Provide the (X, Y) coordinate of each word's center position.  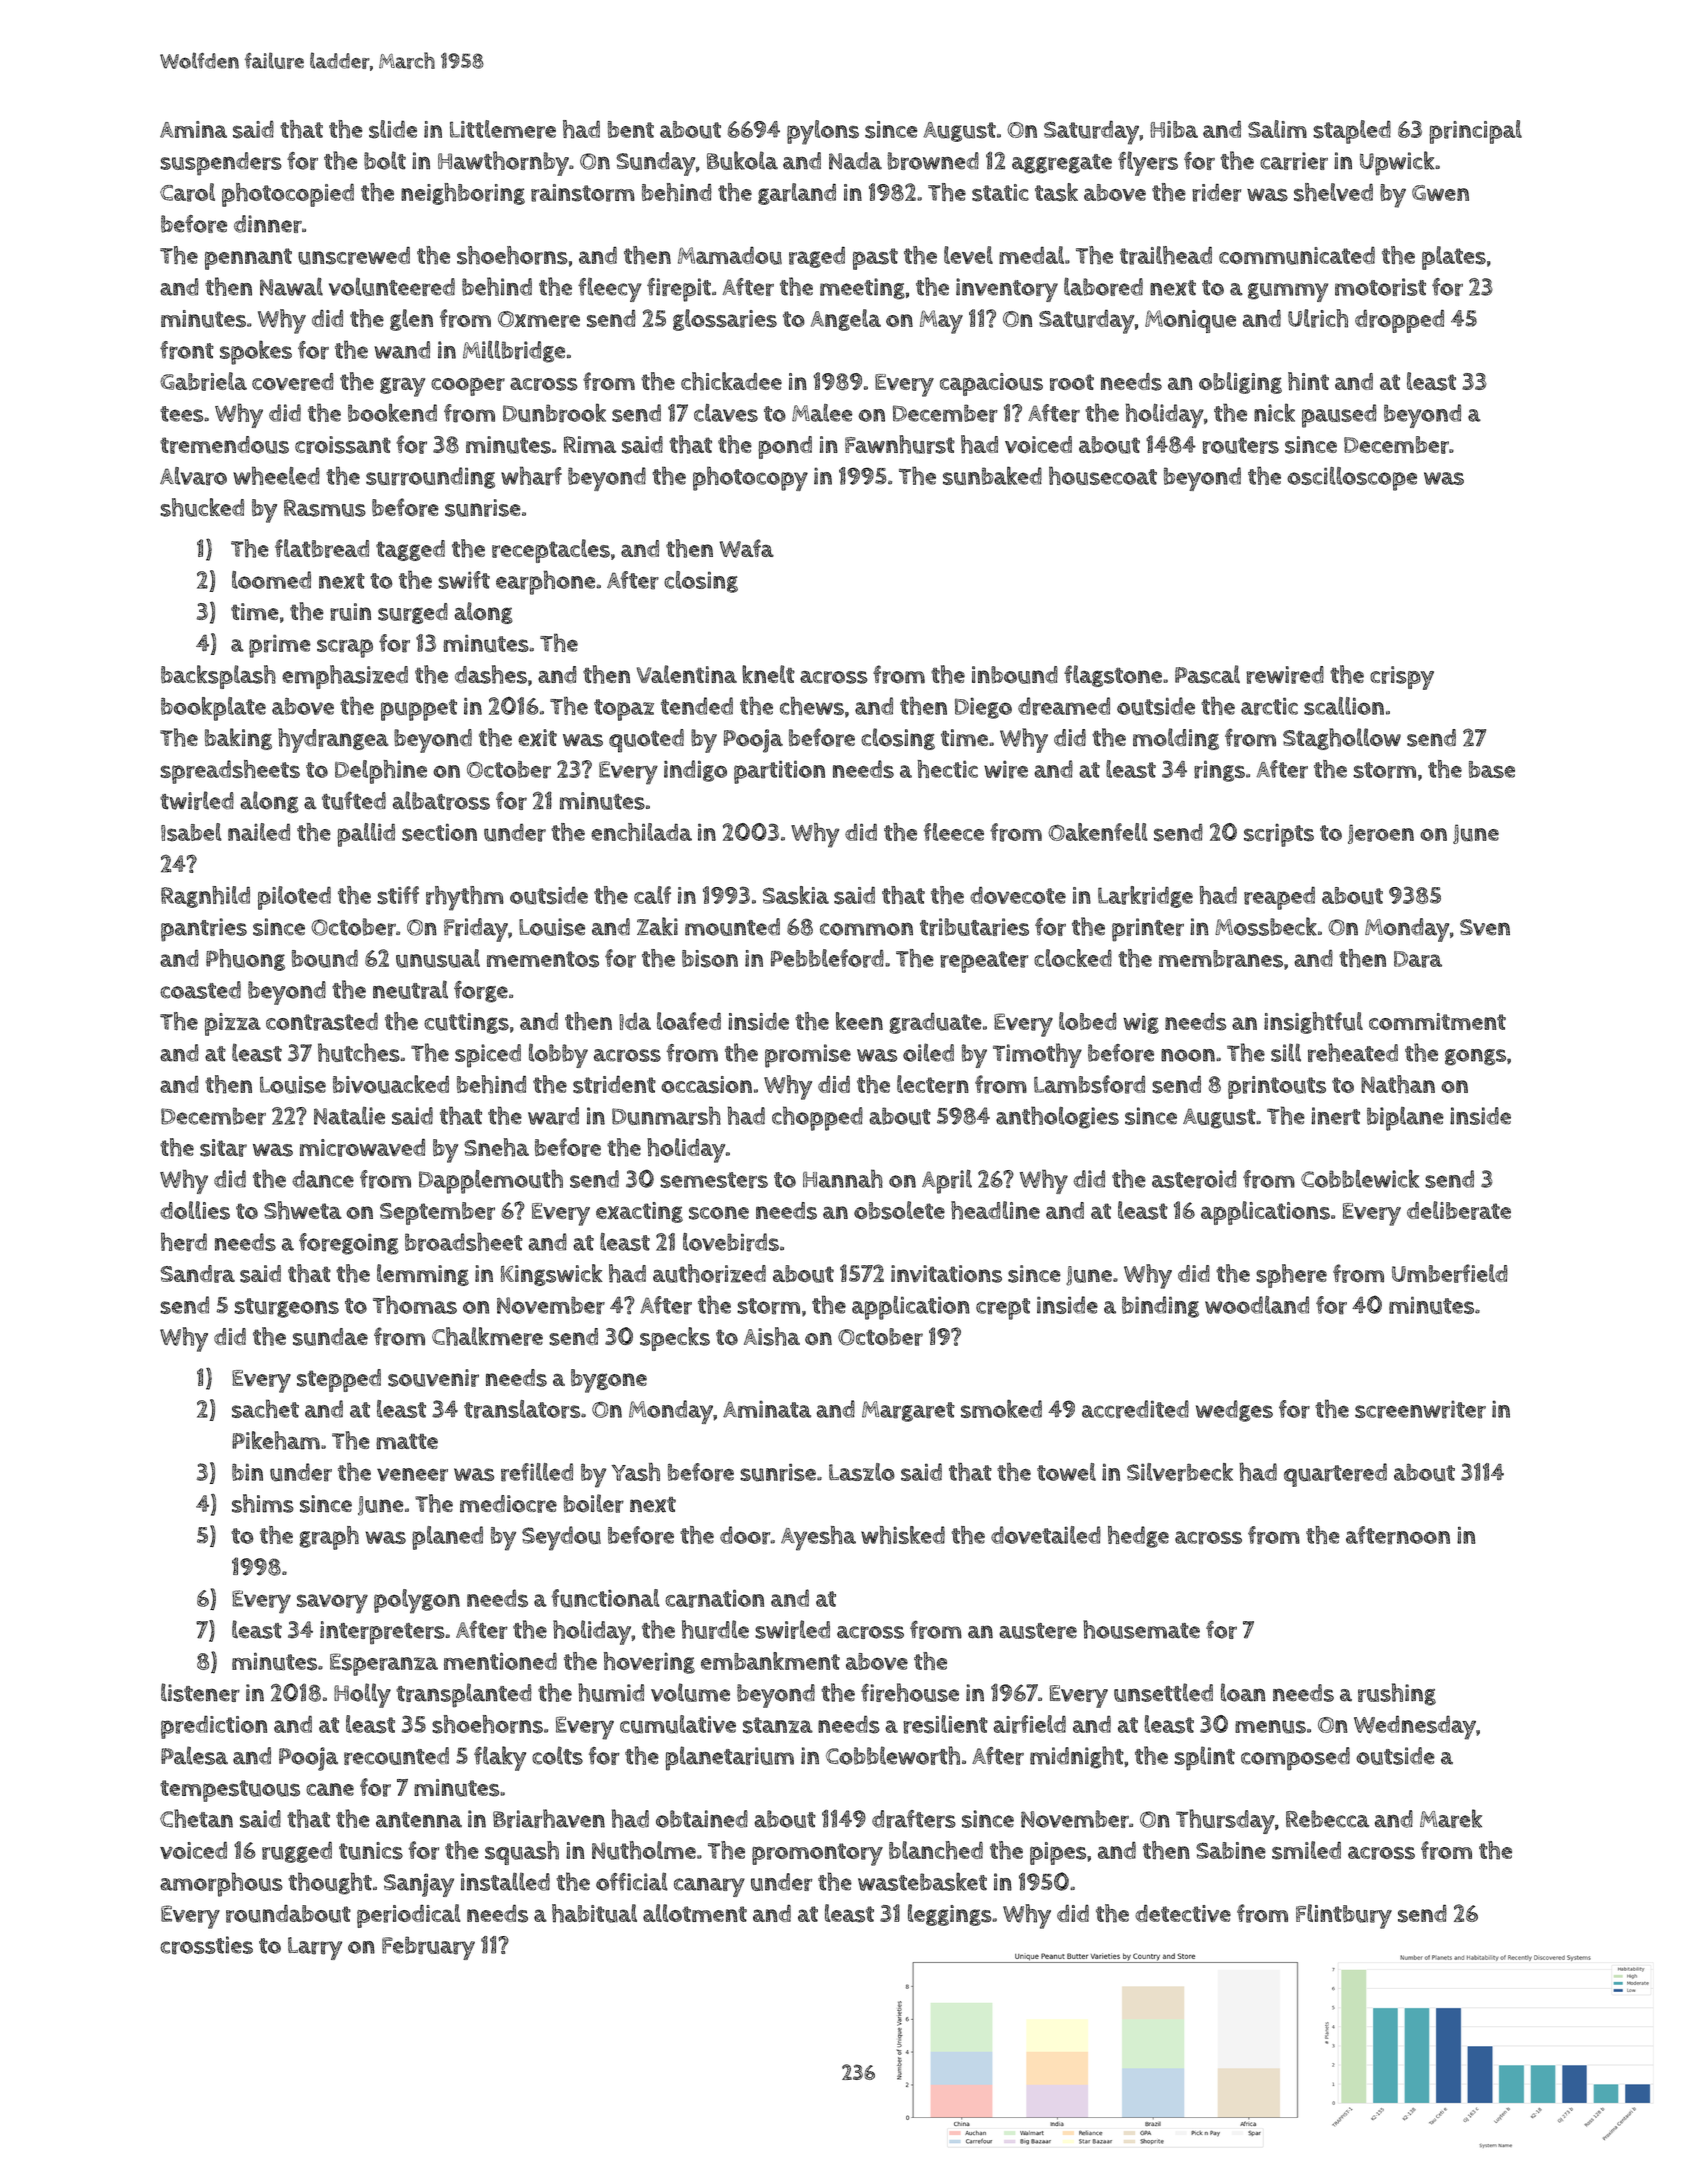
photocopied (288, 195)
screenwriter (1420, 1409)
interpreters (382, 1633)
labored (1103, 286)
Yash (635, 1471)
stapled (1352, 132)
